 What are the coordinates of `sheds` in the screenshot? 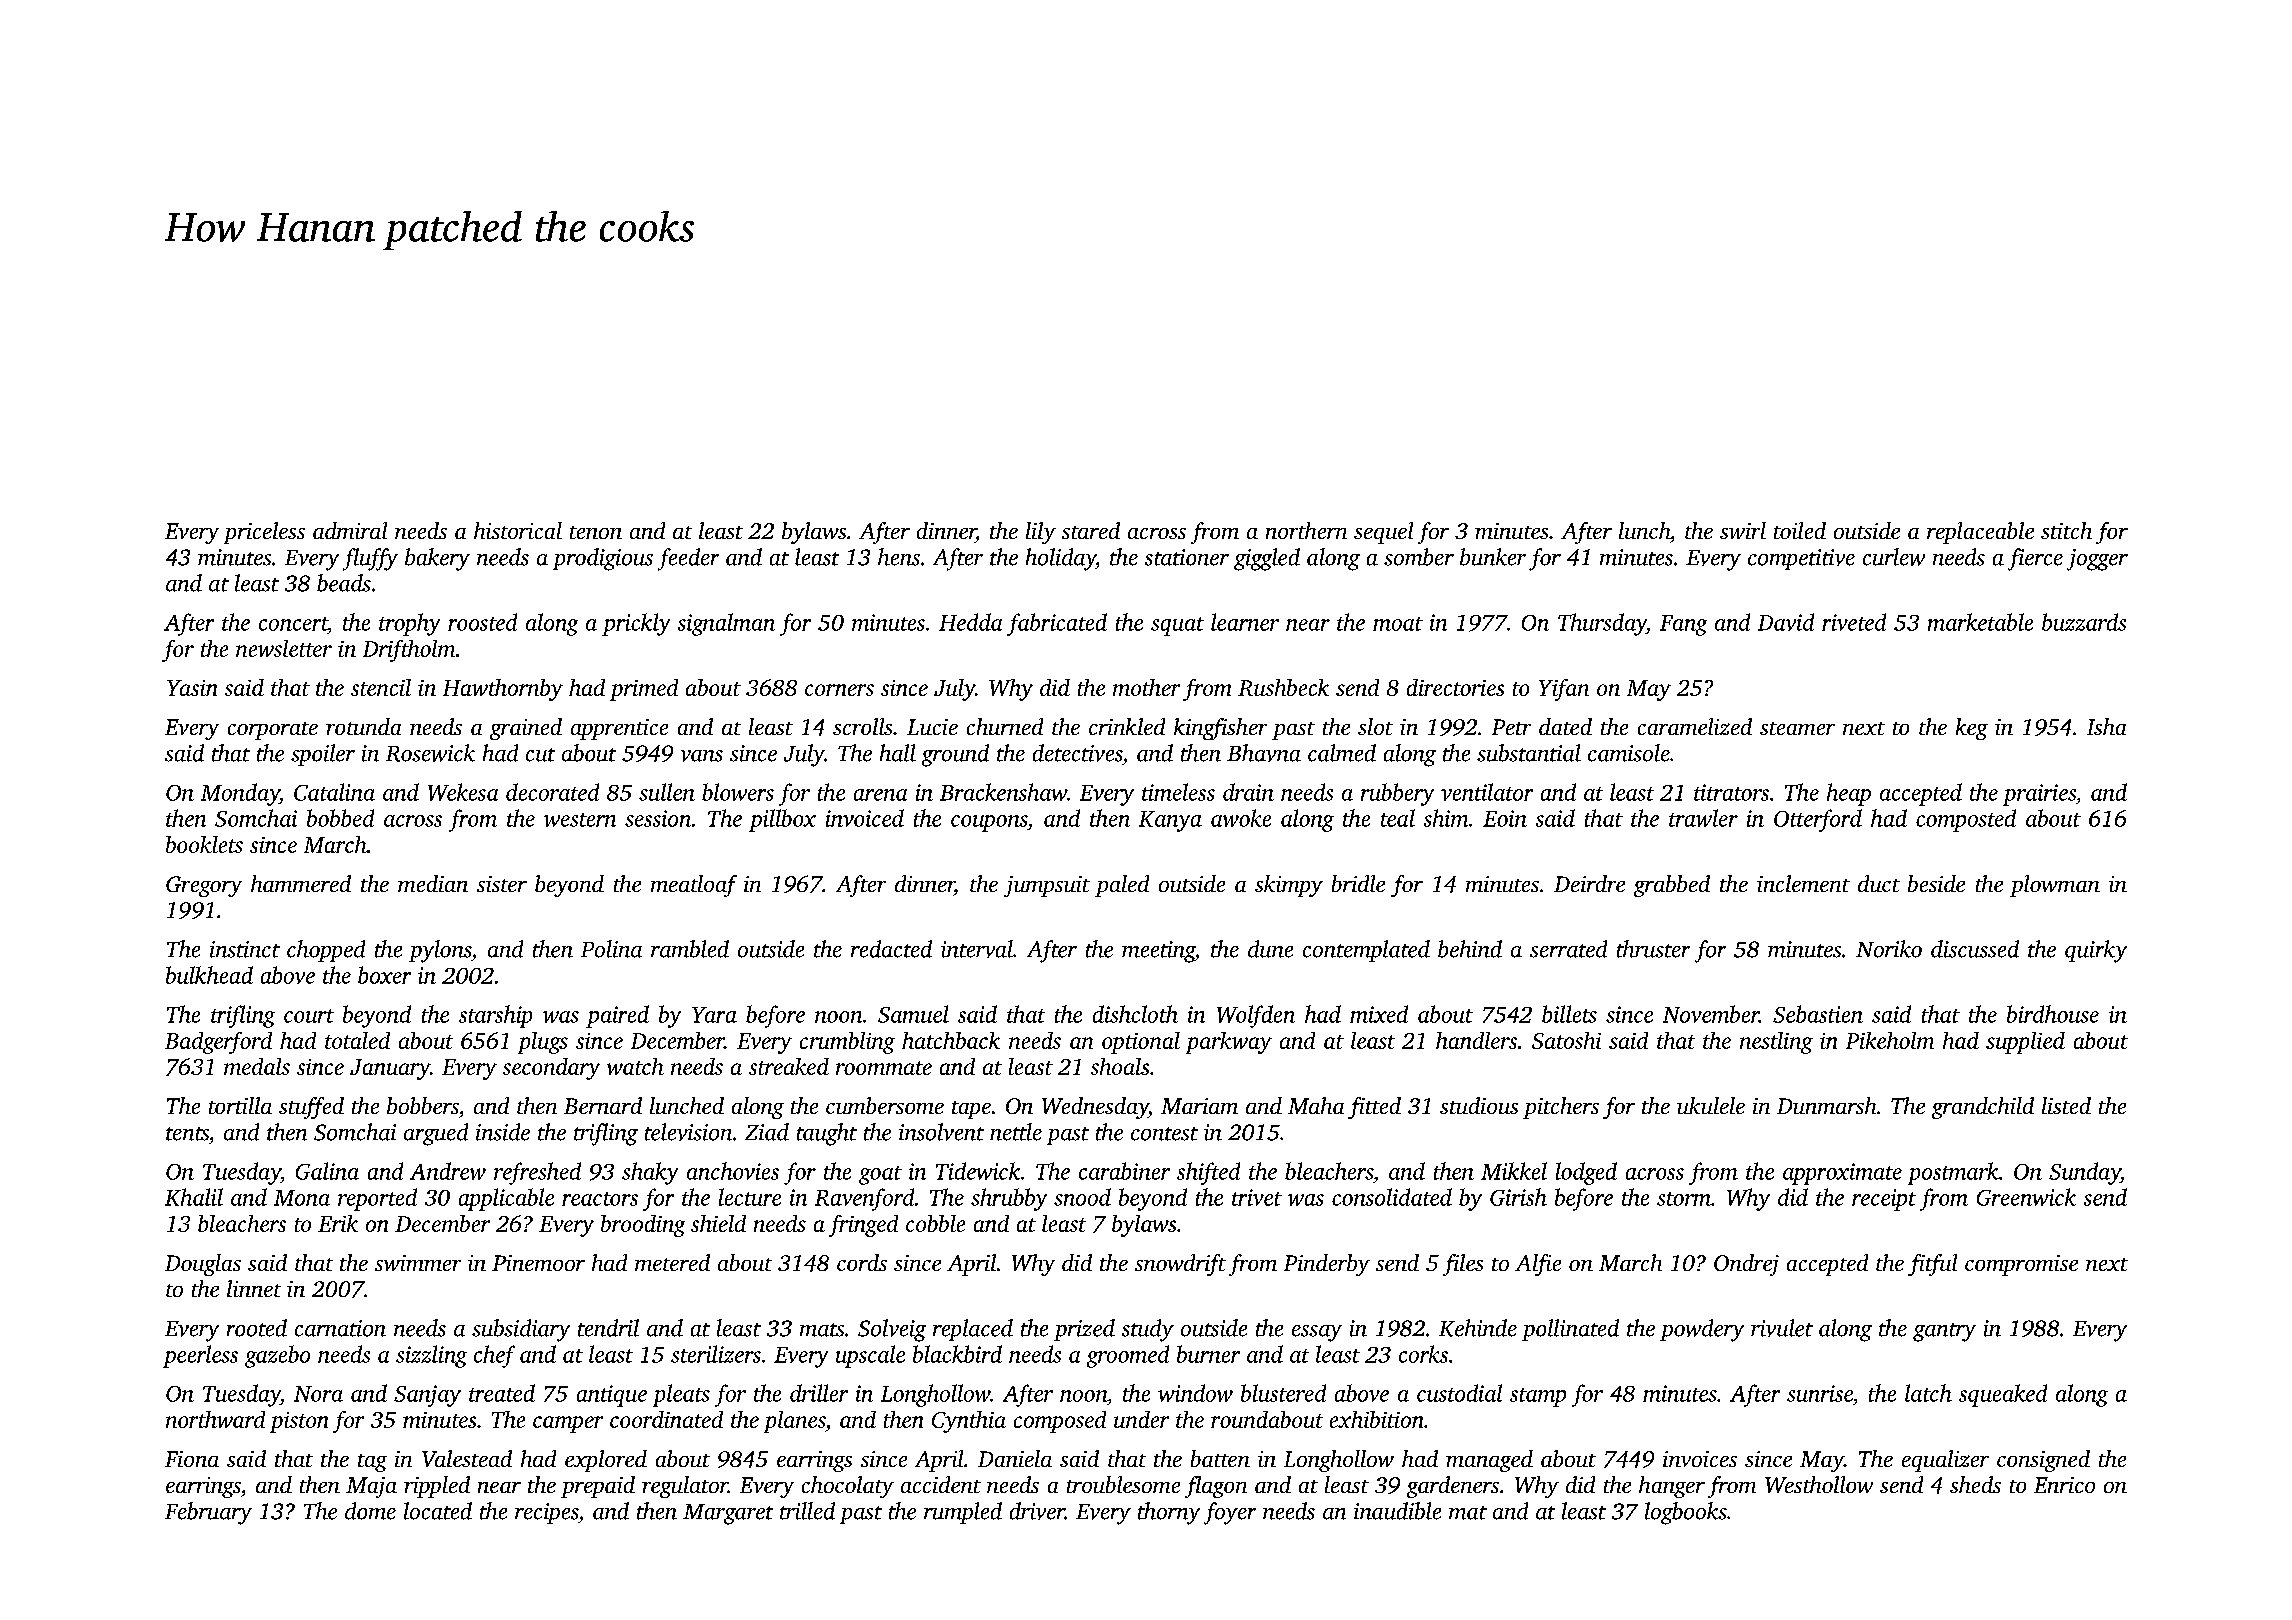 It's located at (1975, 1484).
